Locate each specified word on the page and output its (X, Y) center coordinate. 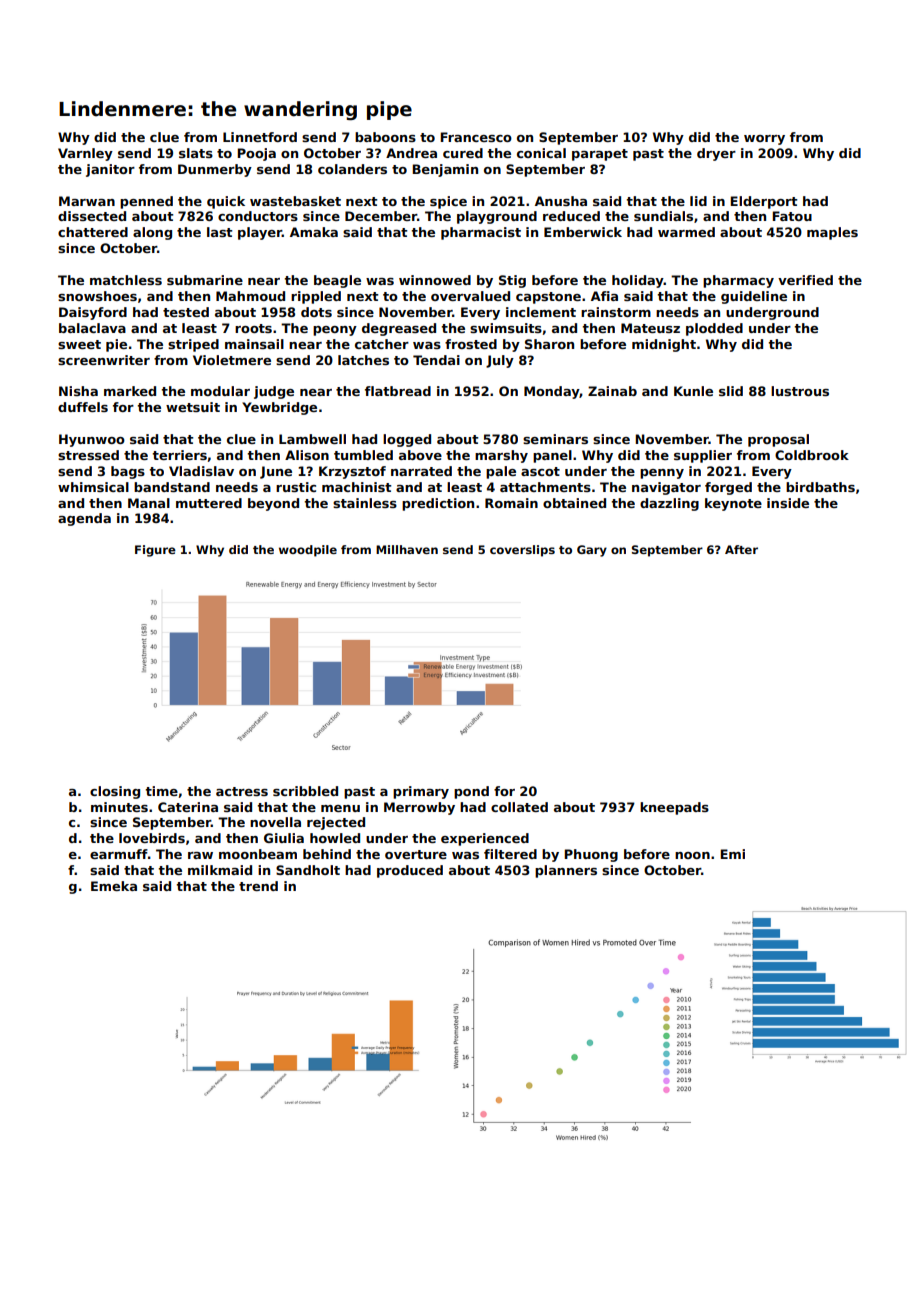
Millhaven (407, 549)
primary (421, 792)
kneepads (674, 808)
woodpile (308, 551)
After (741, 549)
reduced (571, 216)
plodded (714, 329)
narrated (421, 471)
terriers (179, 455)
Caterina (188, 807)
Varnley (85, 154)
